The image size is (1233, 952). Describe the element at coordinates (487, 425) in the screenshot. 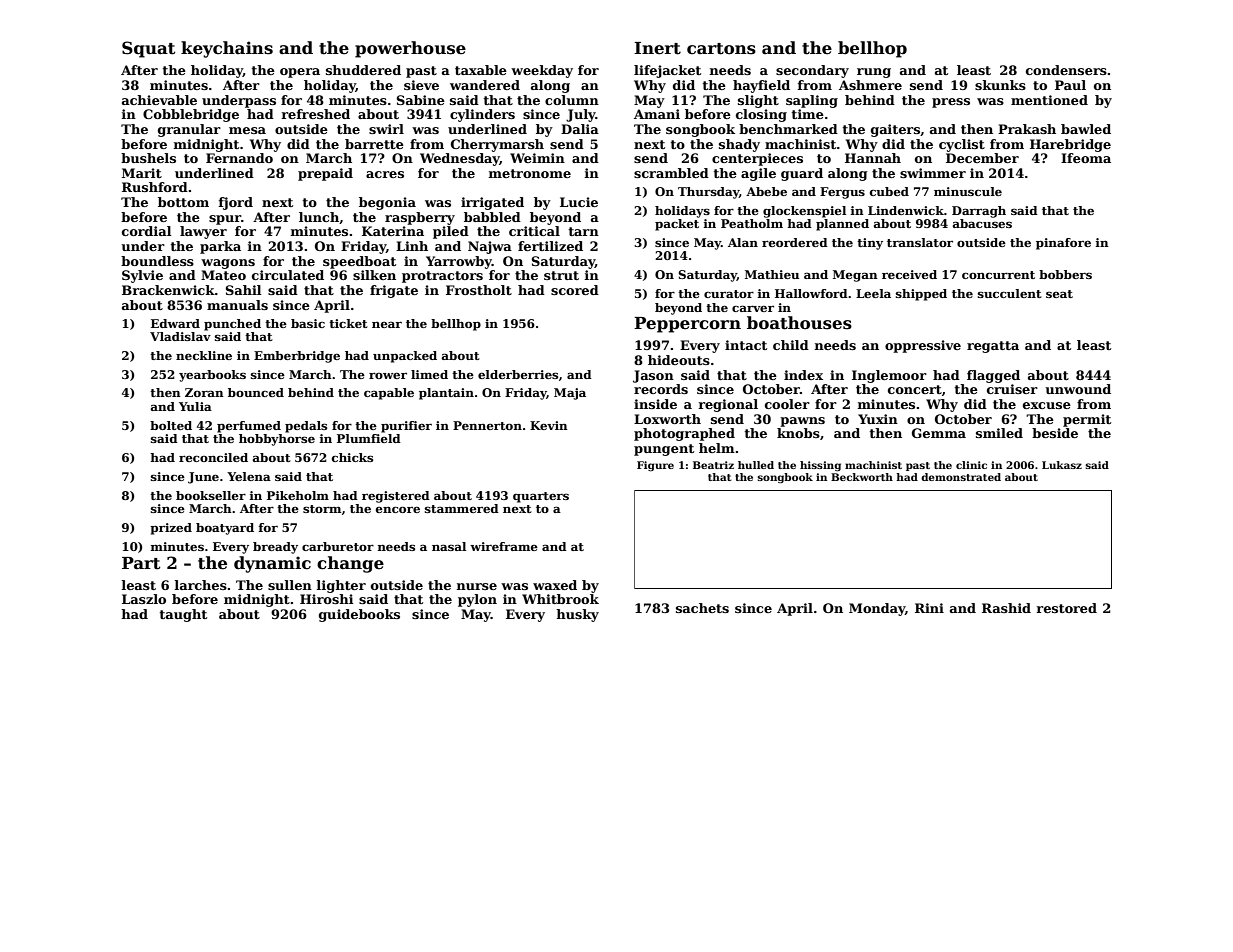

I see `Pennerton` at that location.
